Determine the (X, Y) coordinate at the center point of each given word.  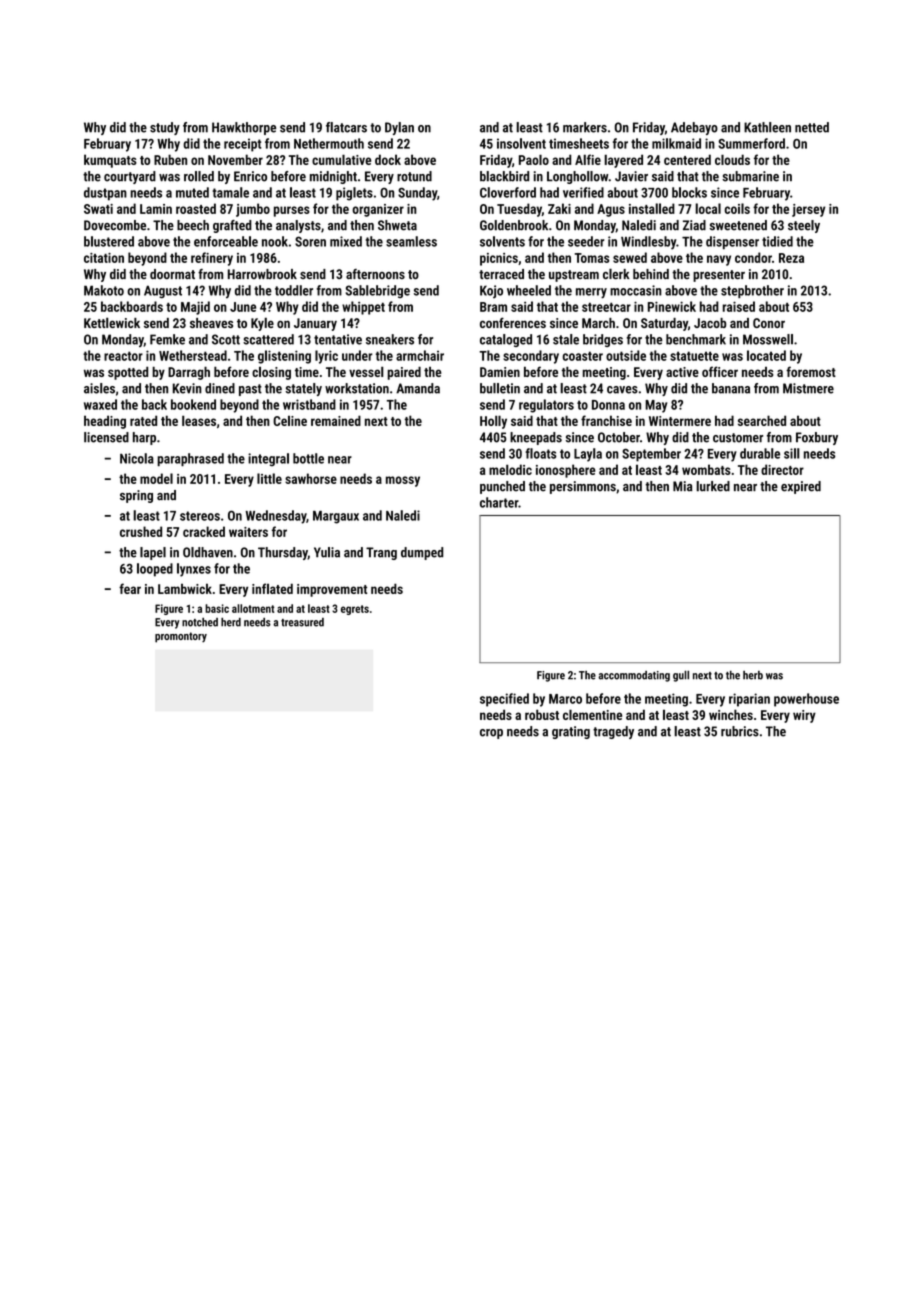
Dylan (399, 128)
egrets (355, 610)
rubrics (740, 731)
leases (199, 420)
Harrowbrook (262, 274)
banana (731, 388)
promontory (181, 637)
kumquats (110, 161)
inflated (272, 588)
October (619, 437)
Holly (493, 422)
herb (753, 675)
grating (571, 732)
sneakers (390, 339)
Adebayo (694, 128)
